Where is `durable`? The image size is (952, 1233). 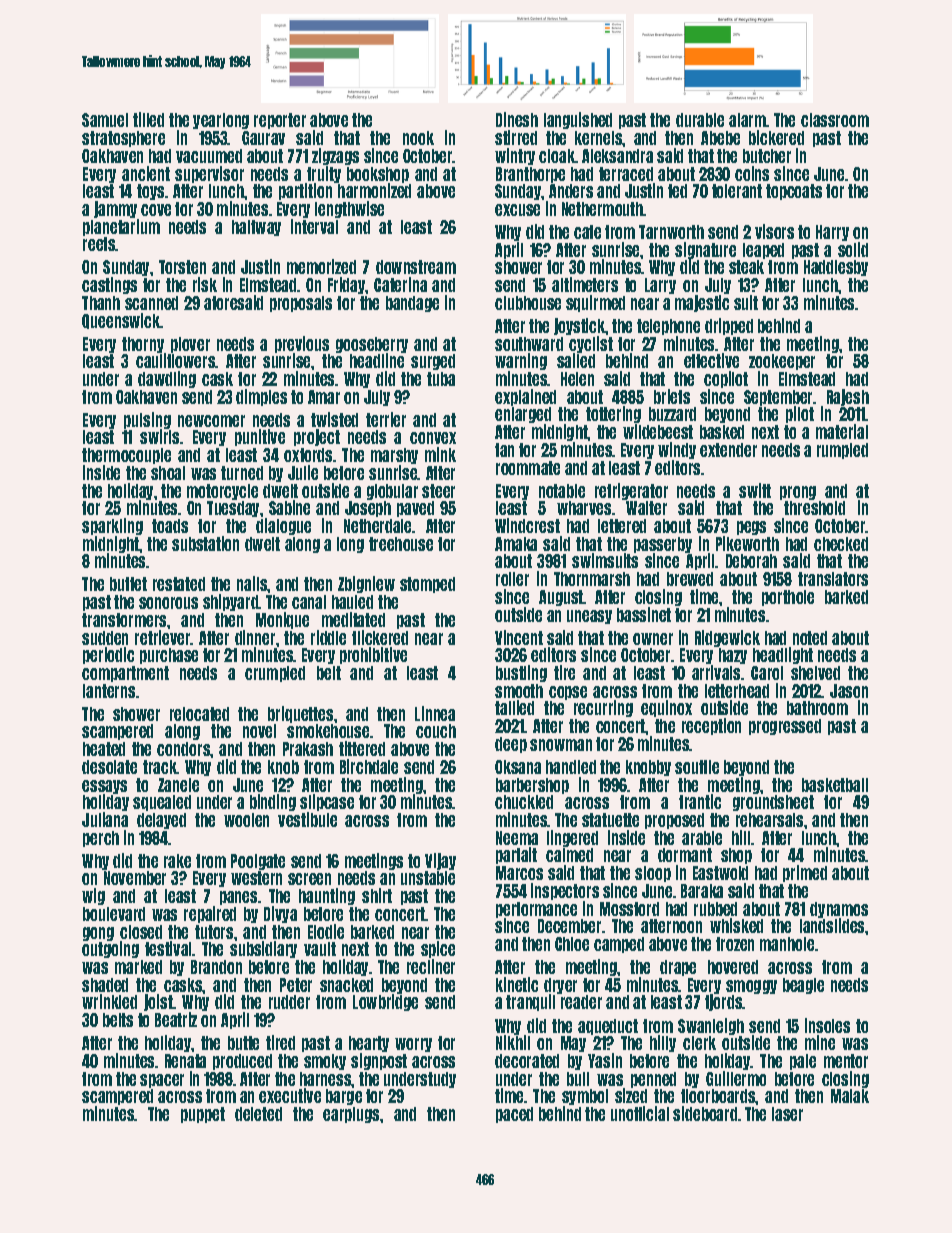
durable is located at coordinates (700, 120).
